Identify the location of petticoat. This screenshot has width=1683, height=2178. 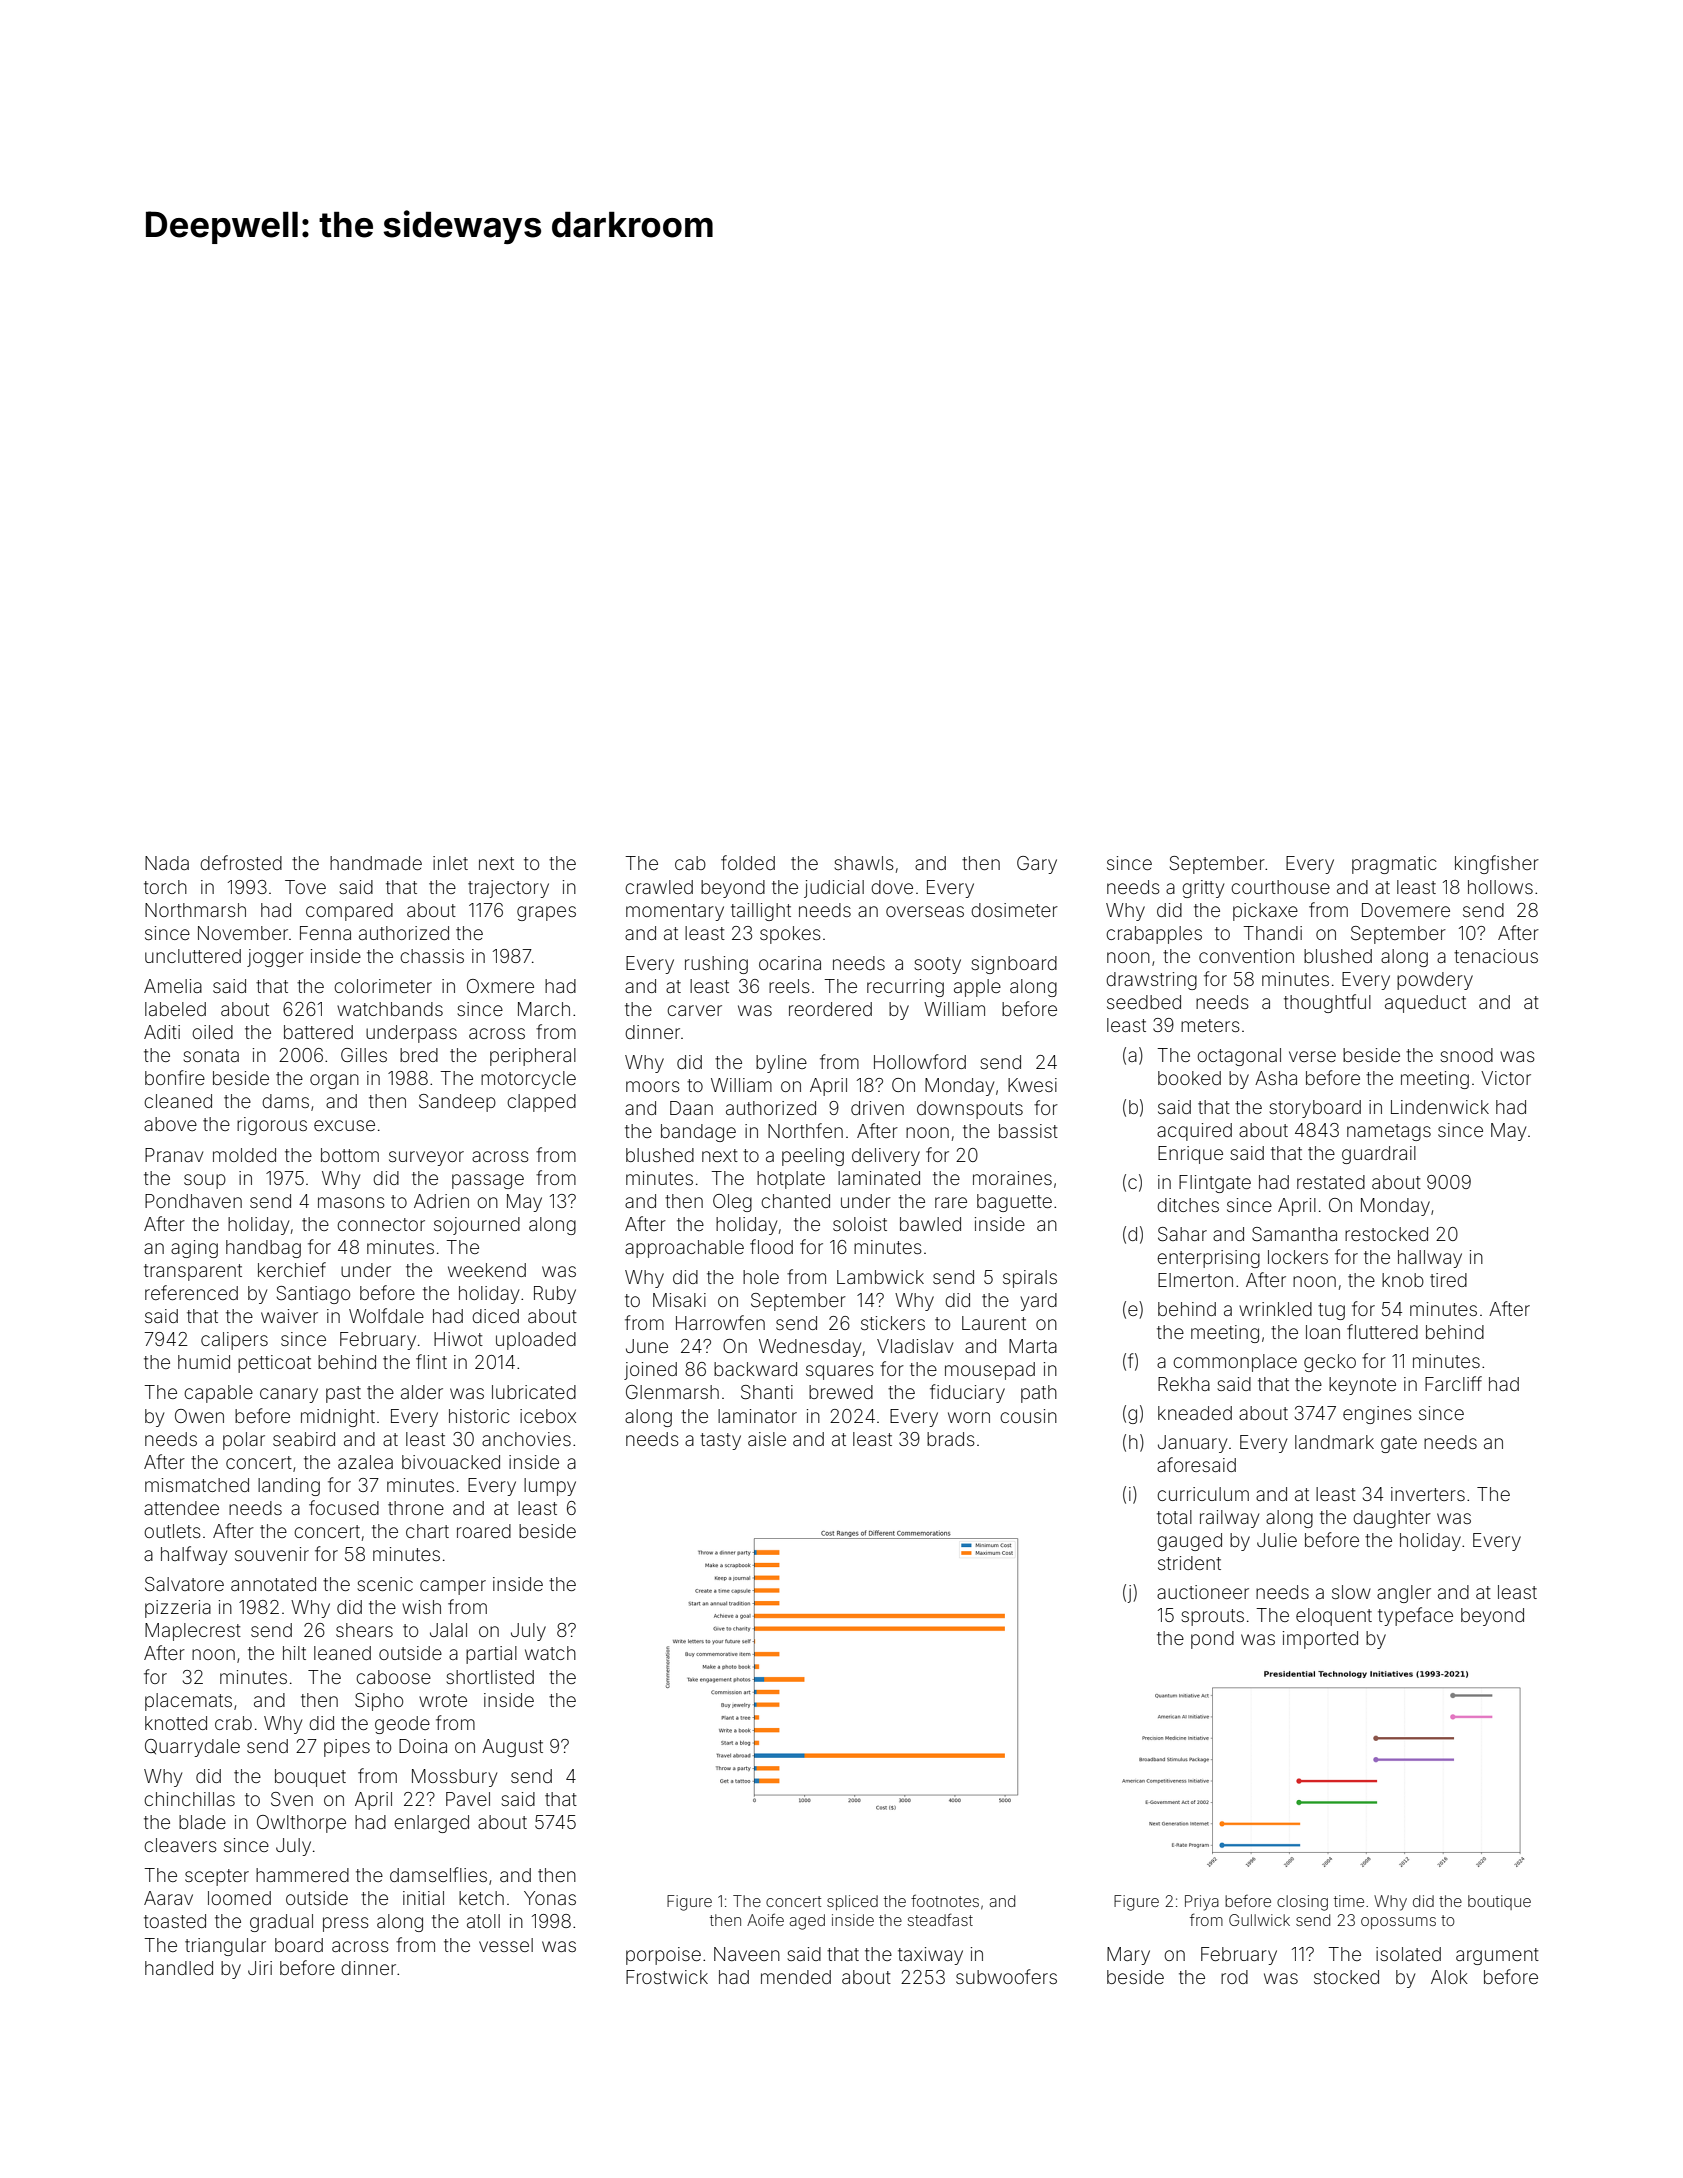
(274, 1364).
